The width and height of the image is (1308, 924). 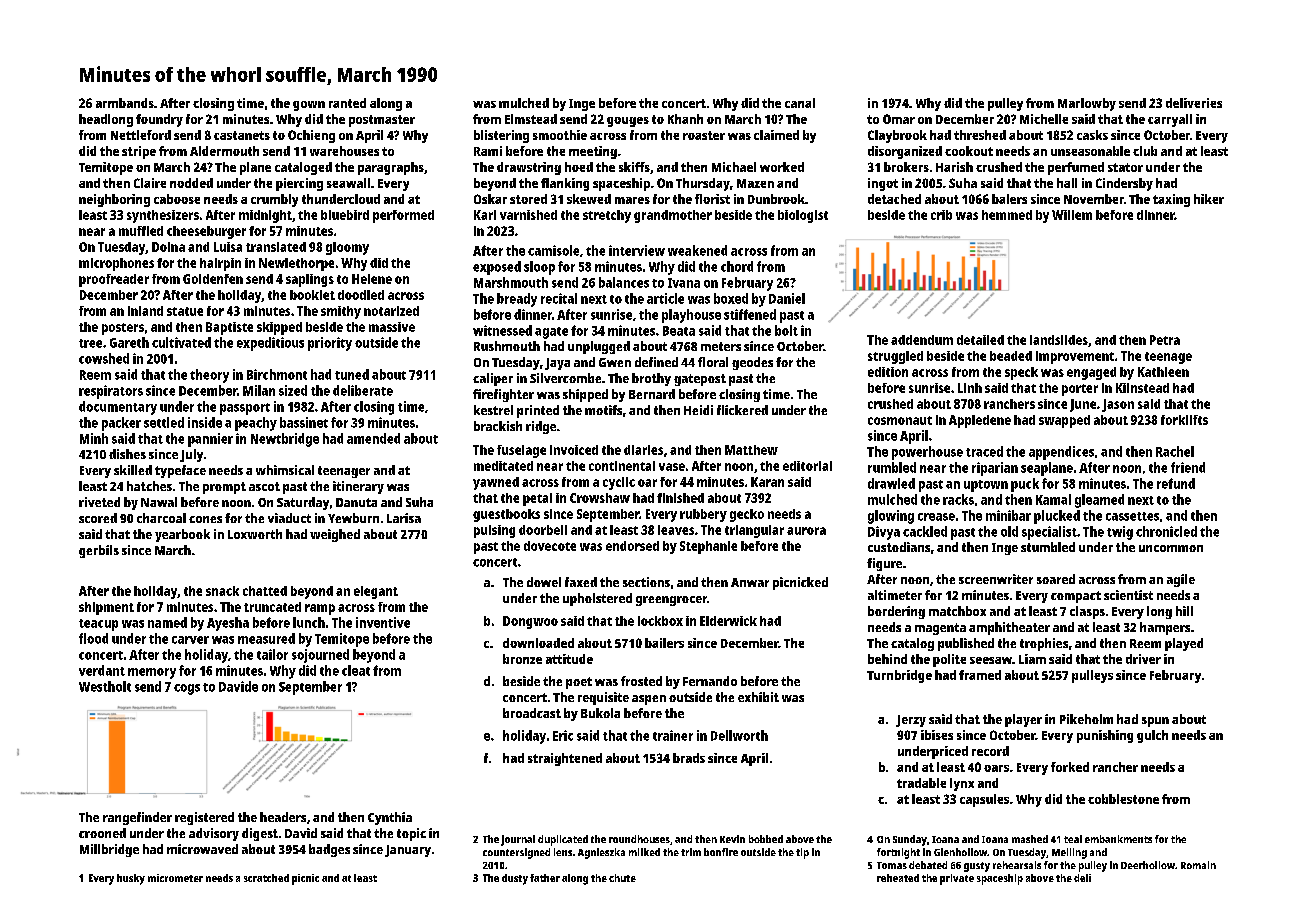 What do you see at coordinates (266, 878) in the image?
I see `scratched` at bounding box center [266, 878].
